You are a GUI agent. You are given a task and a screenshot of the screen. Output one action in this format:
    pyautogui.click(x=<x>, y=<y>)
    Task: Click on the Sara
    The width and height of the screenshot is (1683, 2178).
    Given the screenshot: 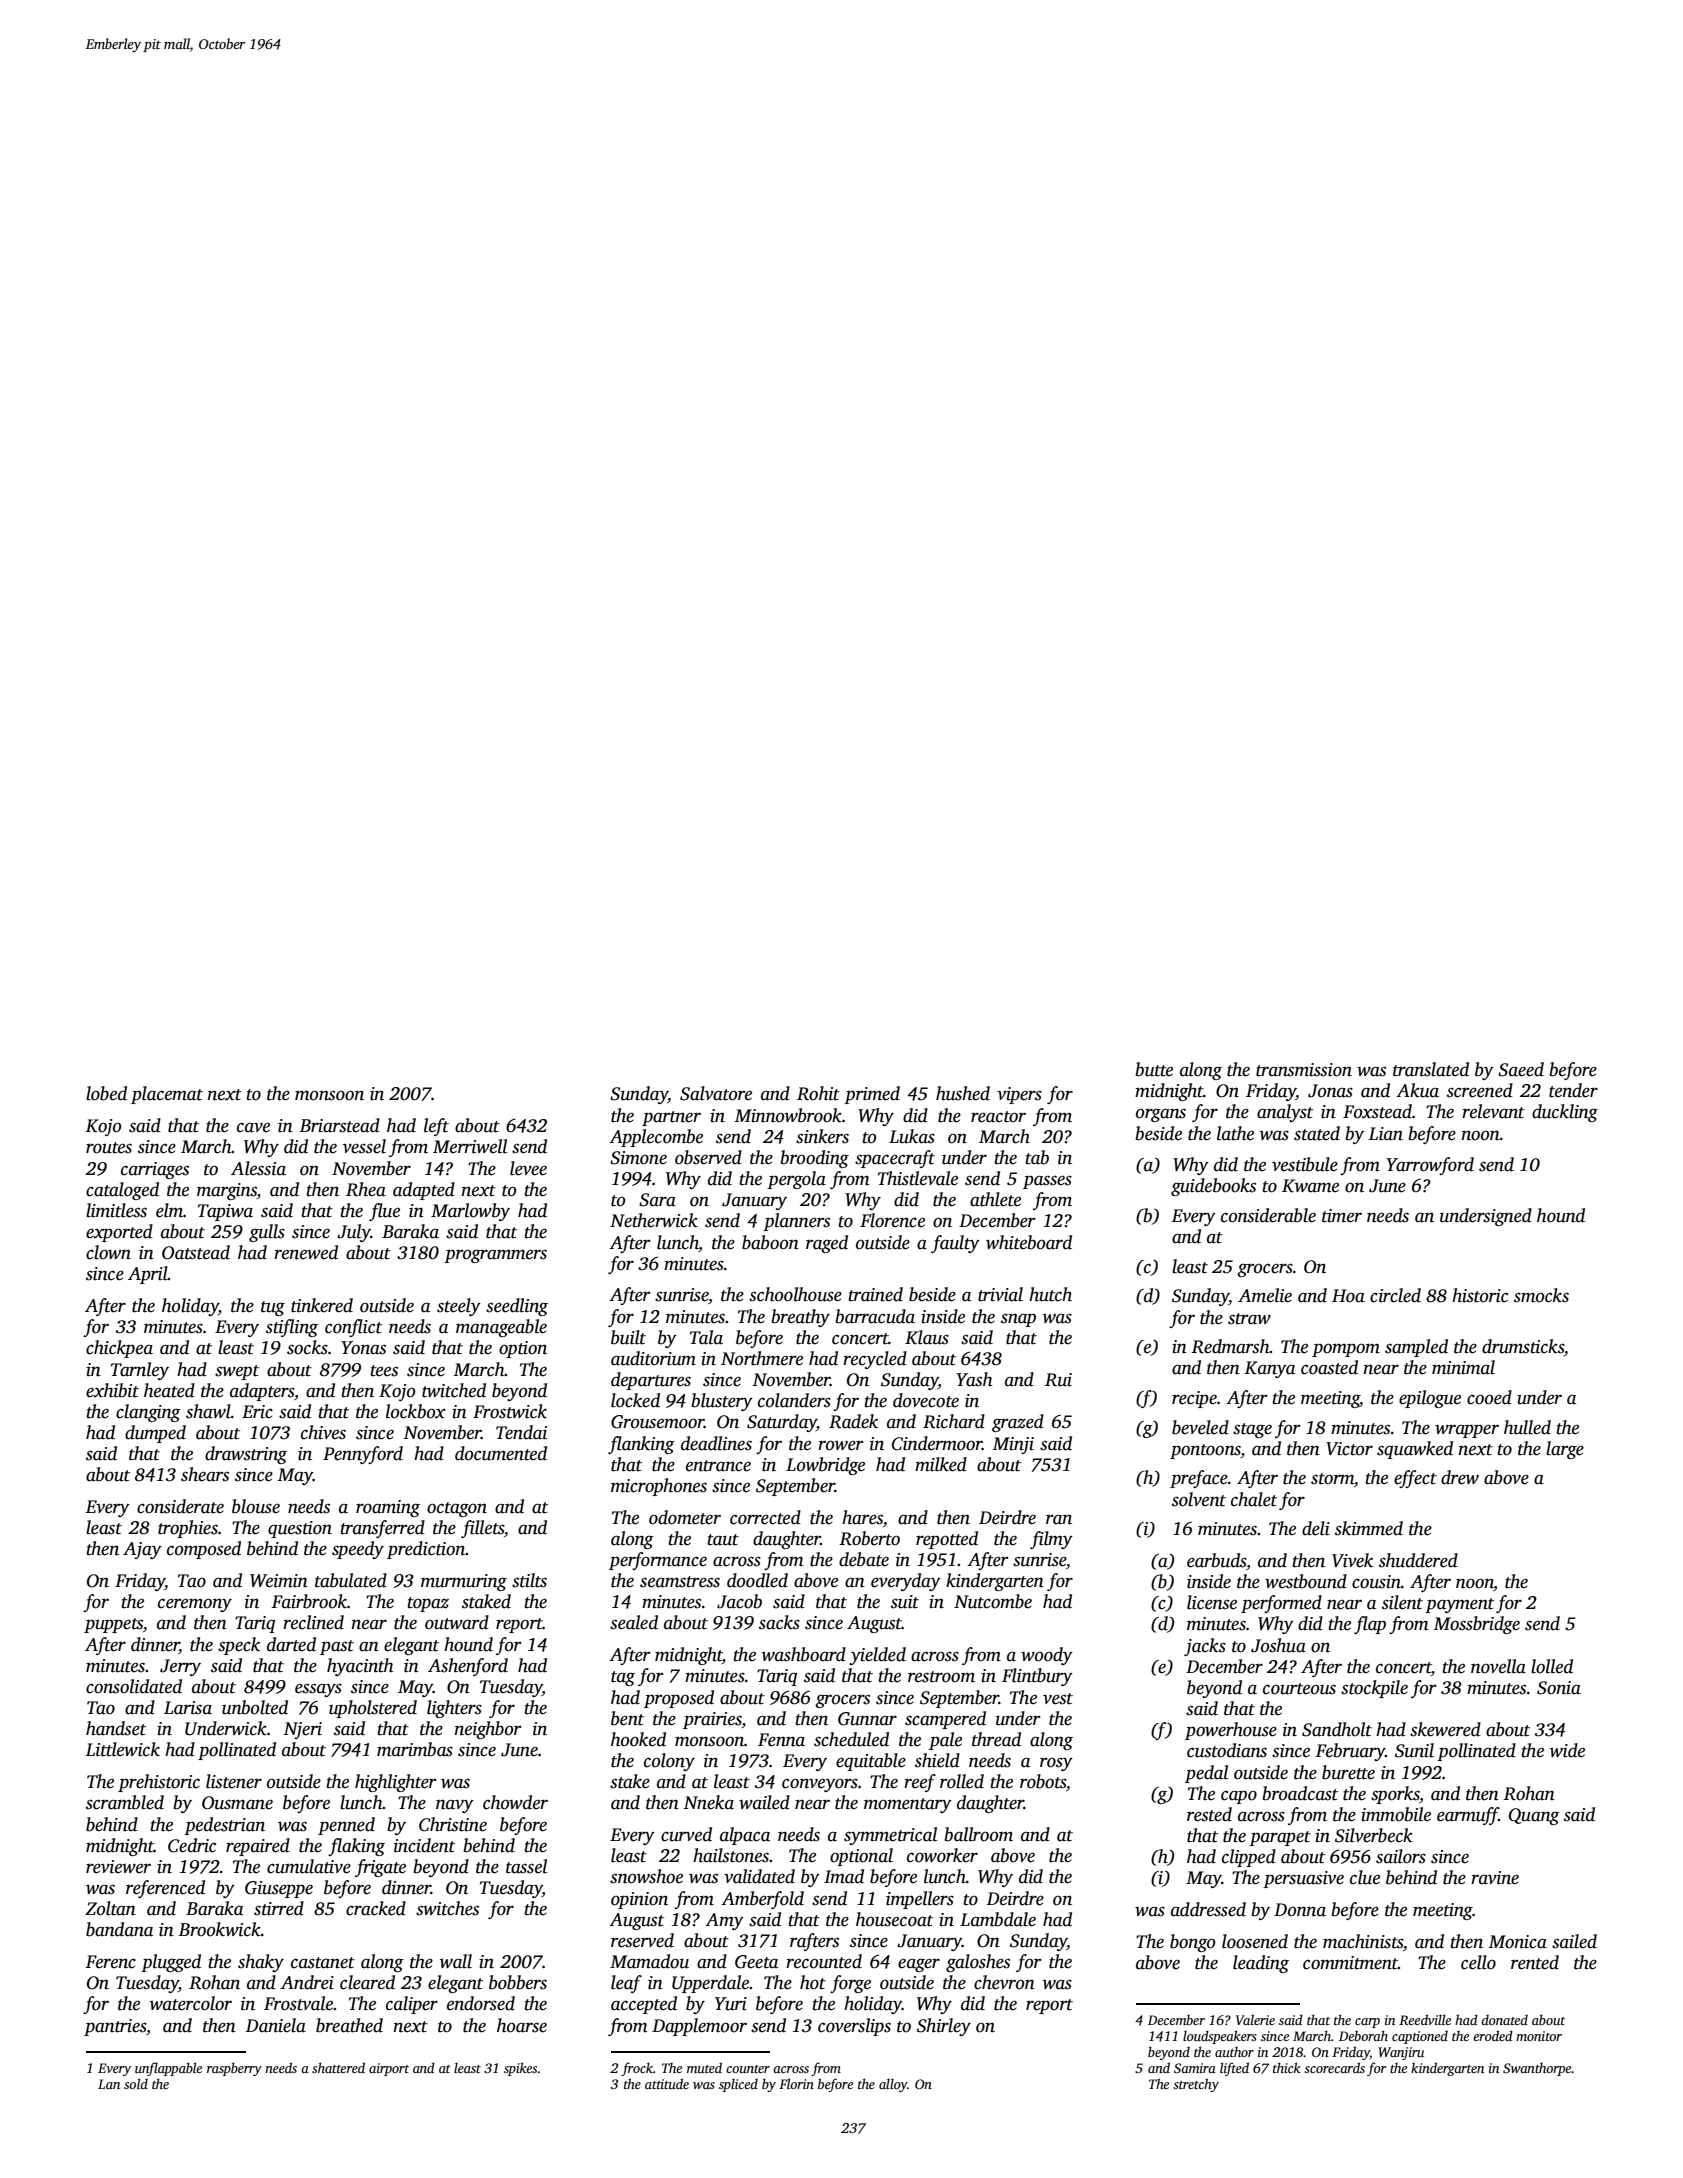 What is the action you would take?
    pyautogui.click(x=657, y=1200)
